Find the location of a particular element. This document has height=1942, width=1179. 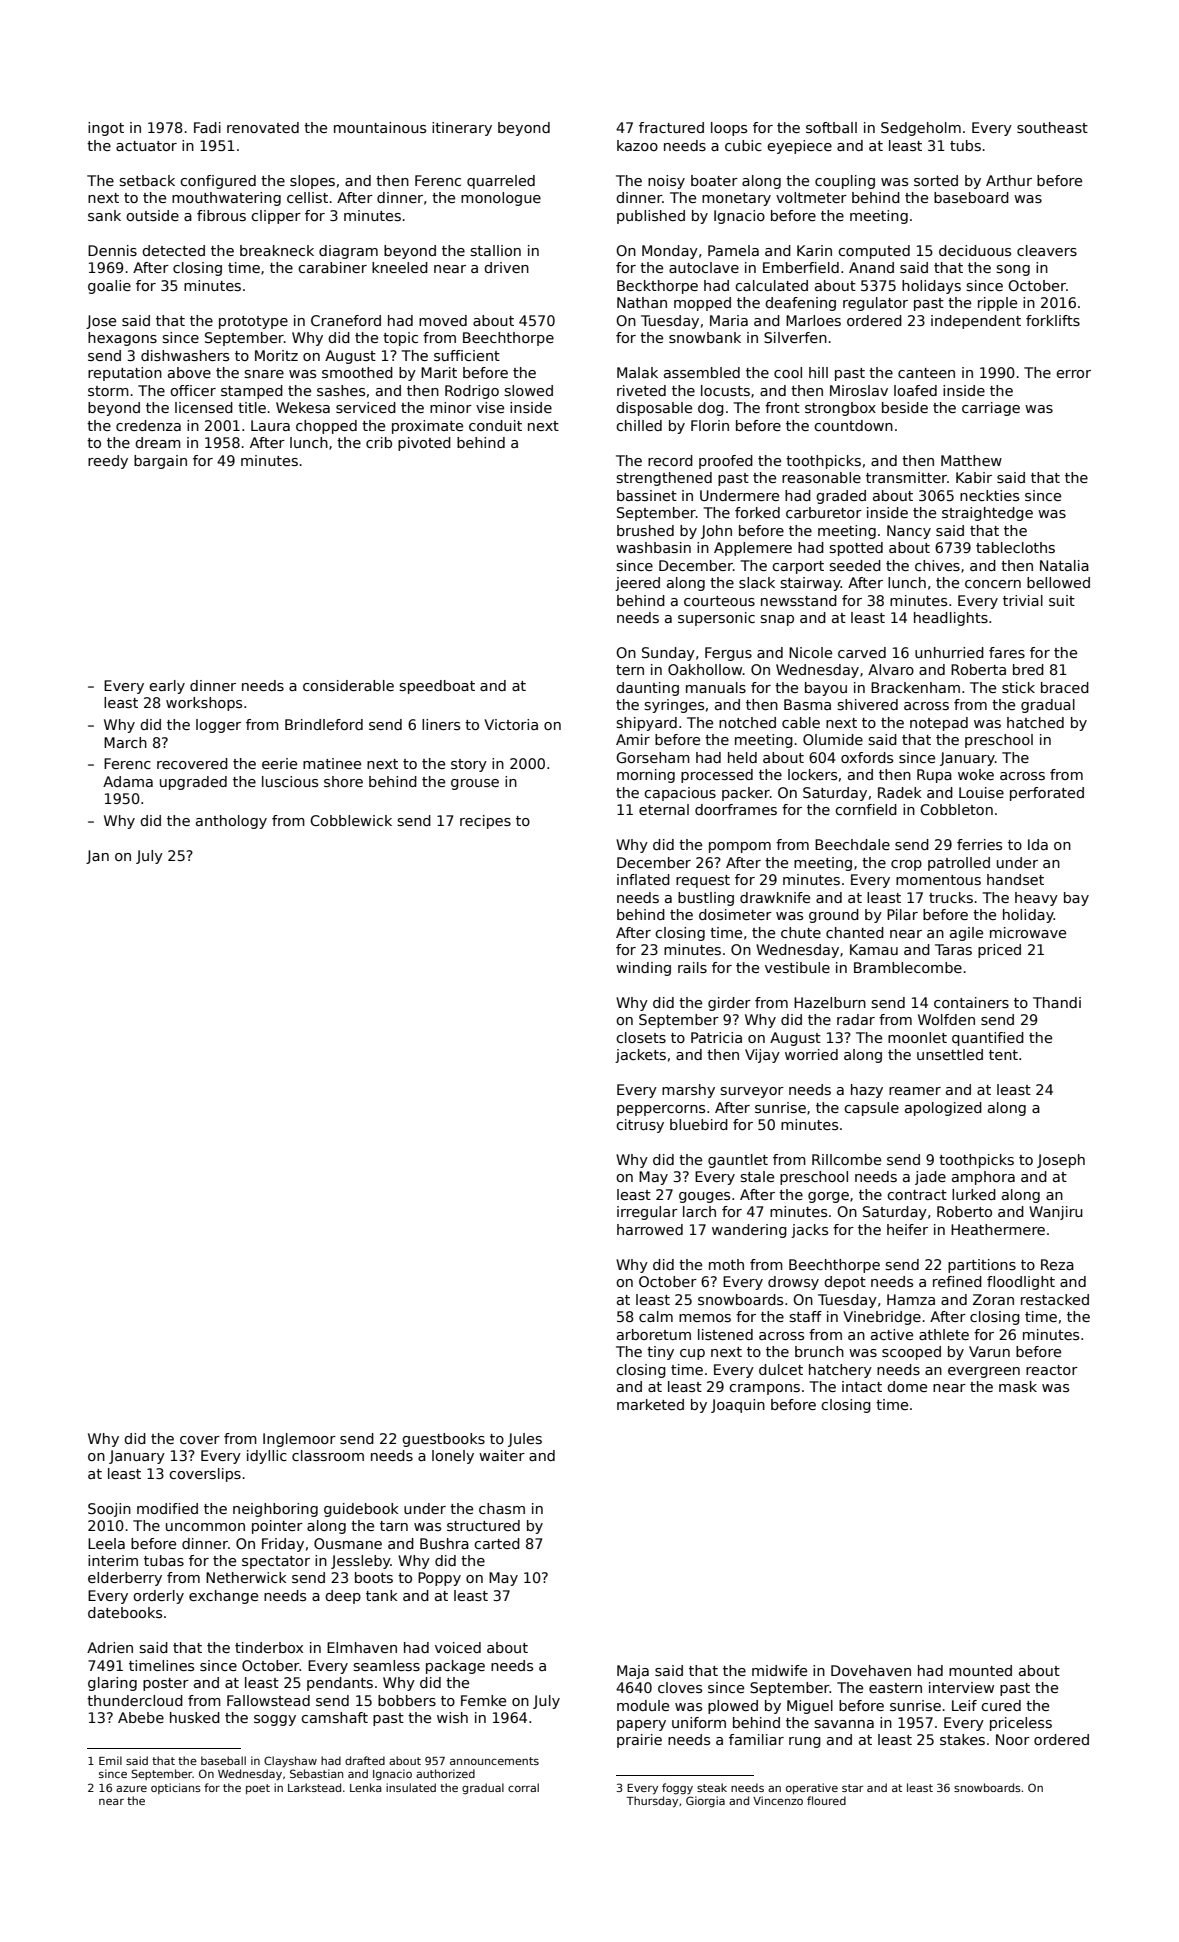

anthology is located at coordinates (231, 822).
